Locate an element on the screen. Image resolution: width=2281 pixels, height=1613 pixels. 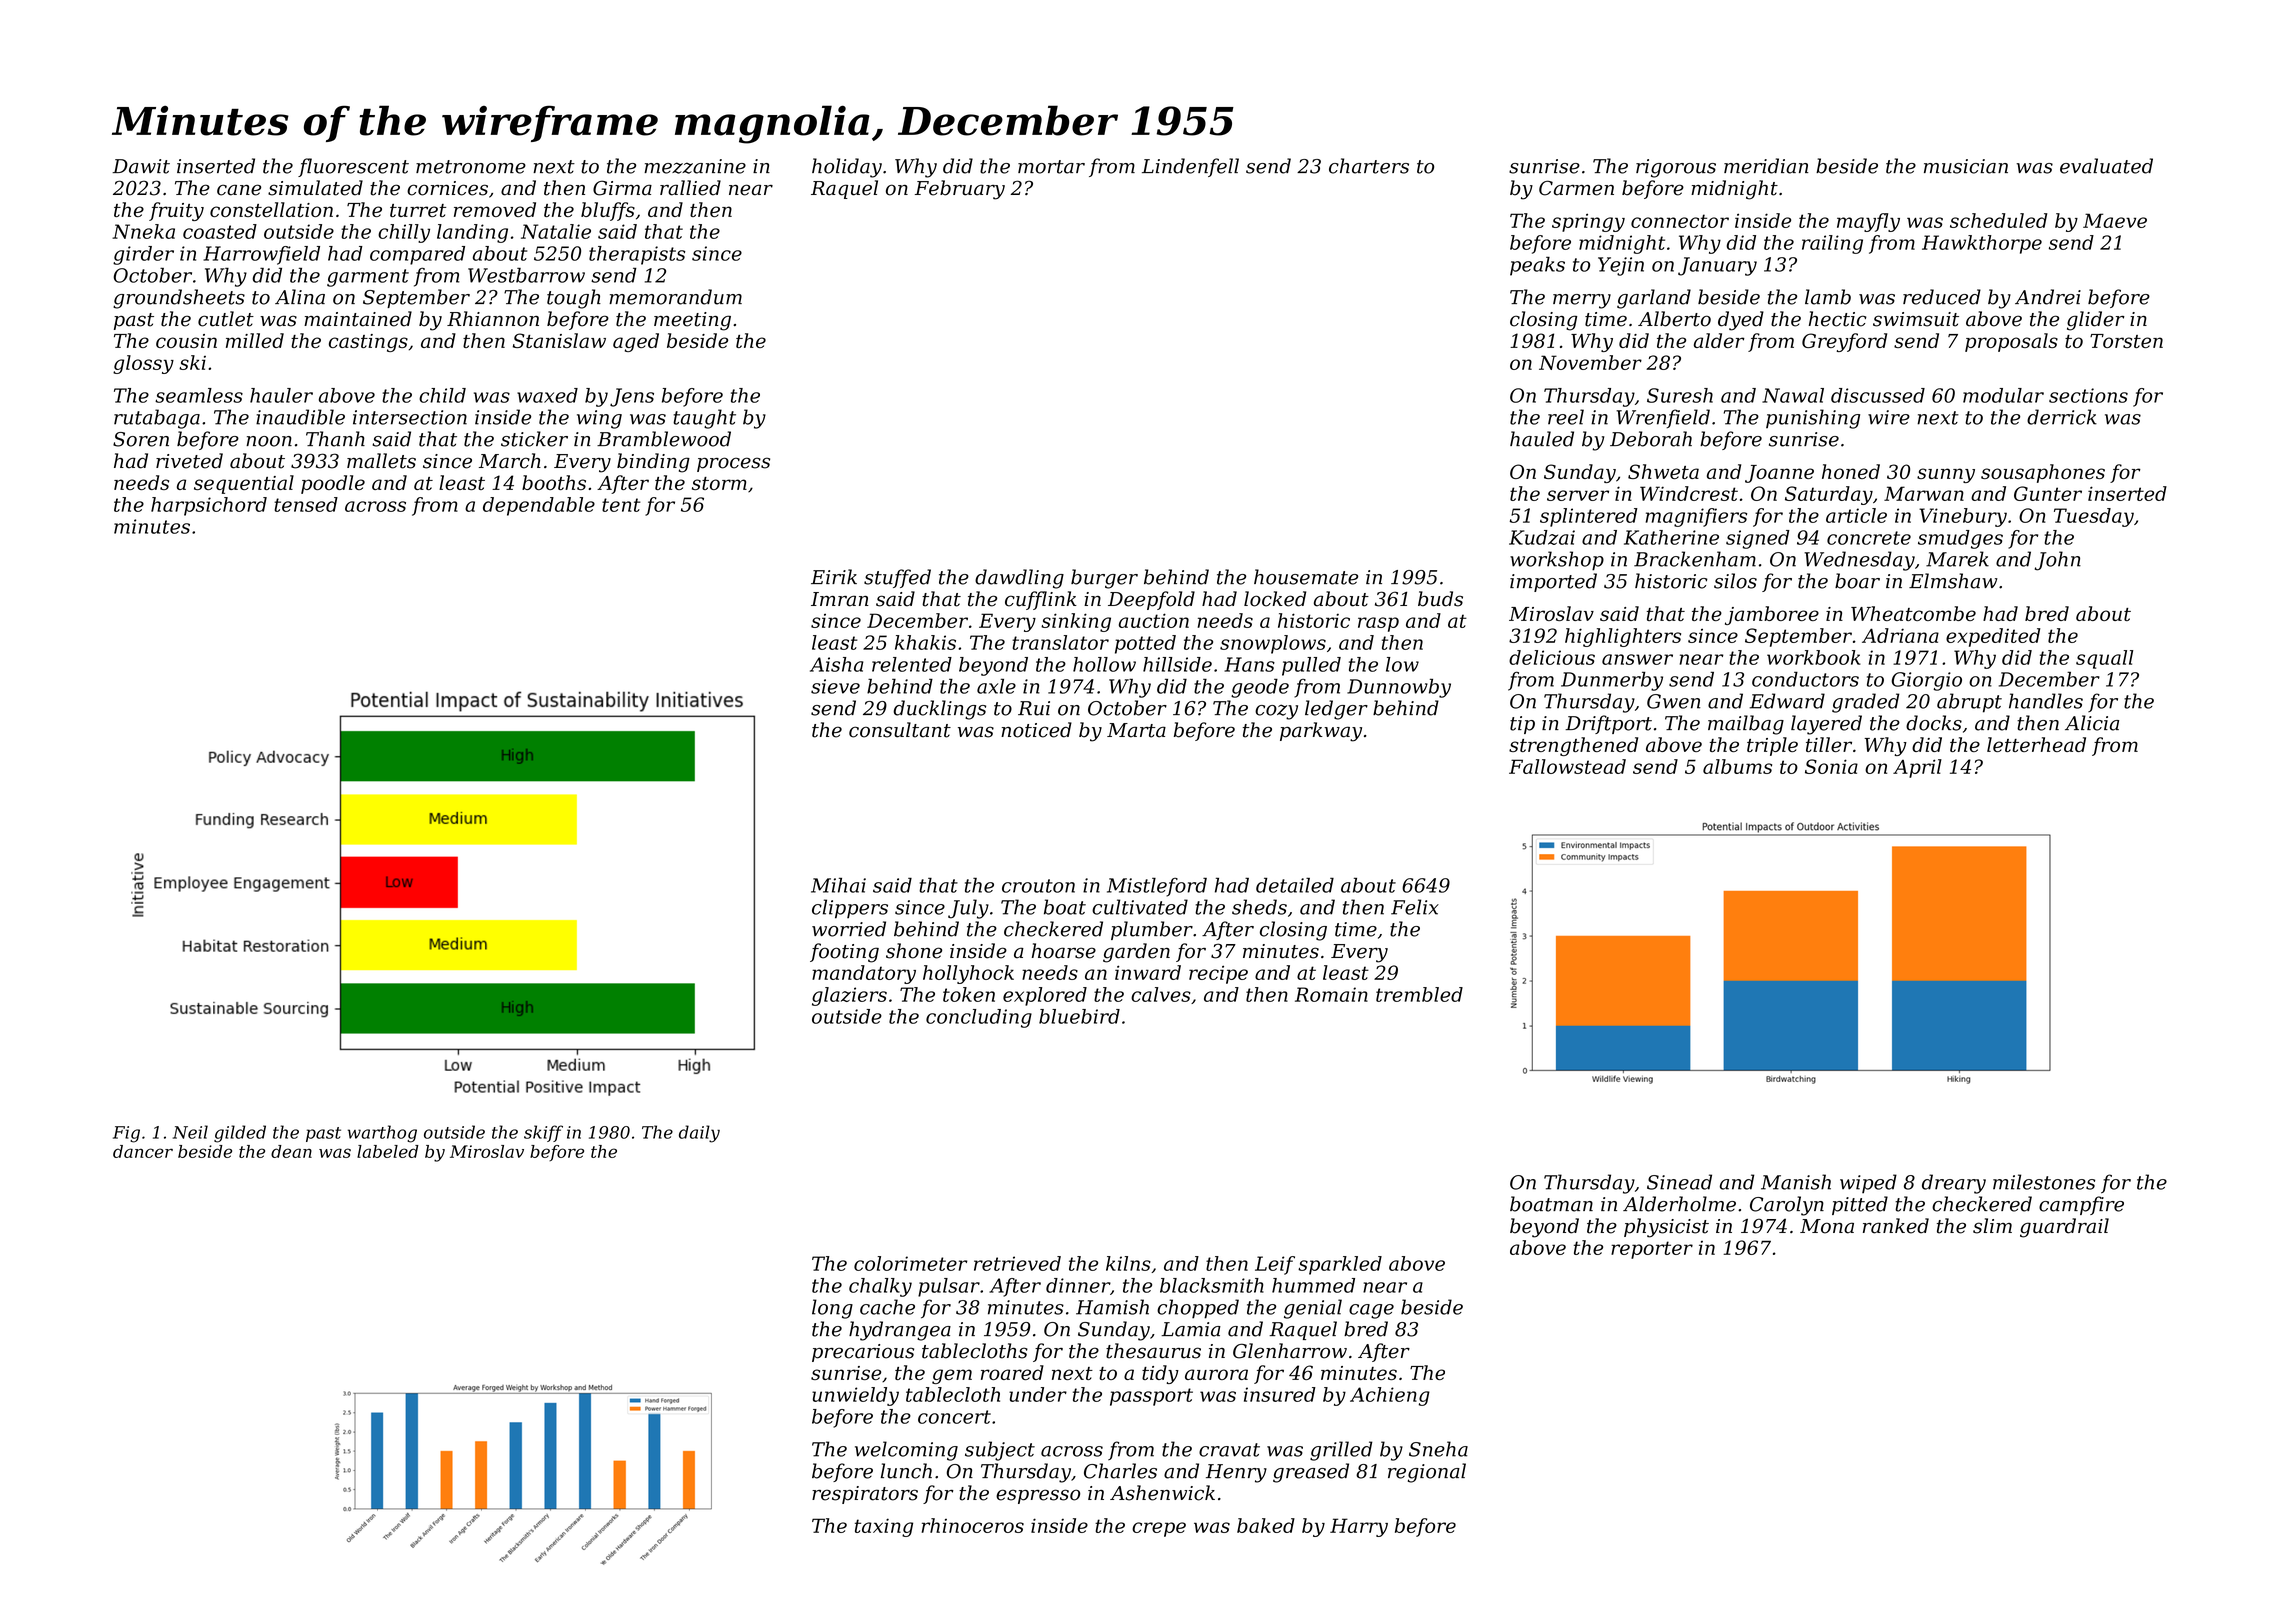
harpsichord is located at coordinates (209, 506).
